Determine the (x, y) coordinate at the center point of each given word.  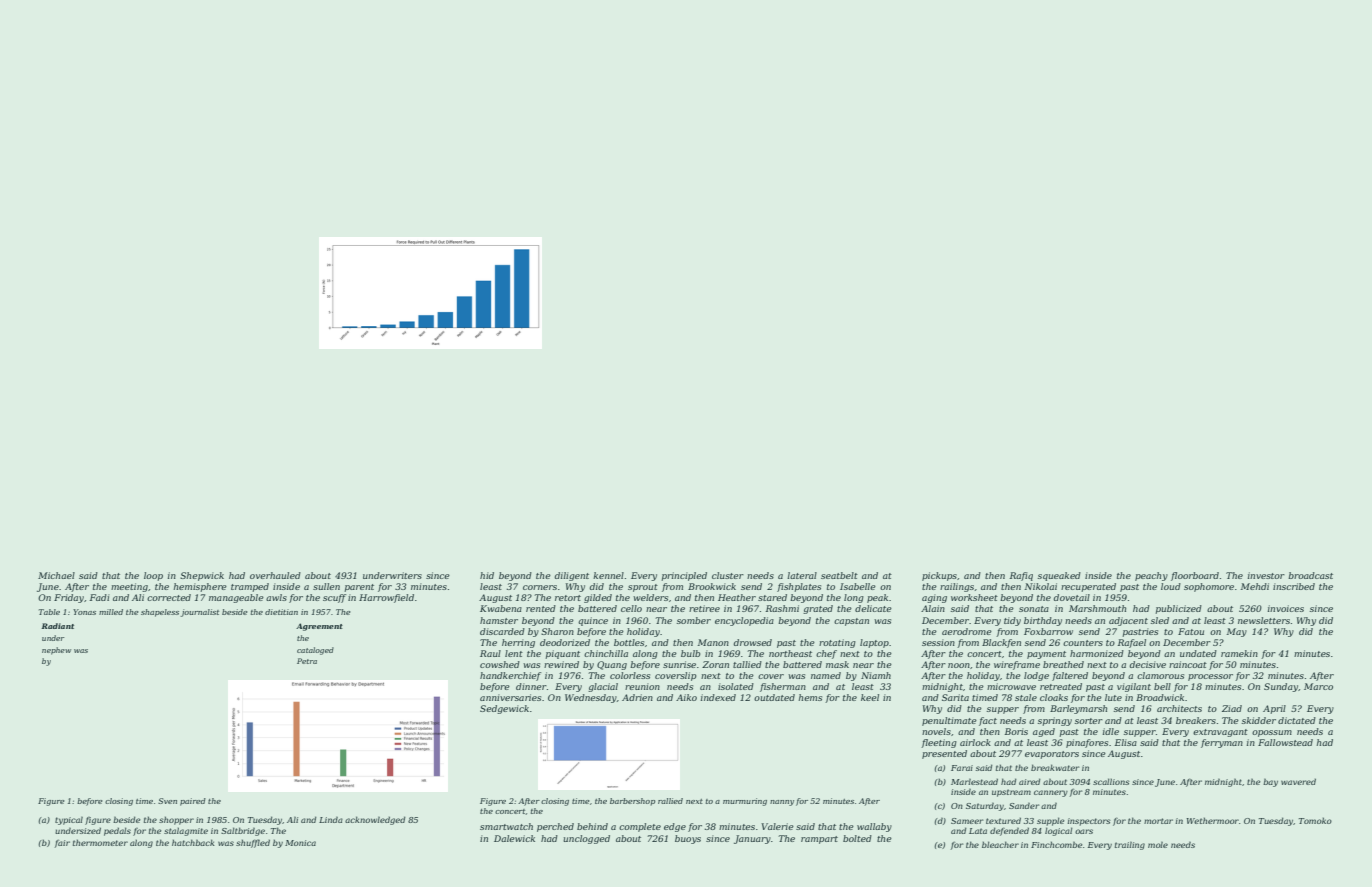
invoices (1286, 608)
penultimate (949, 721)
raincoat (1188, 664)
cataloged (315, 651)
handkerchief (510, 676)
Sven (167, 801)
